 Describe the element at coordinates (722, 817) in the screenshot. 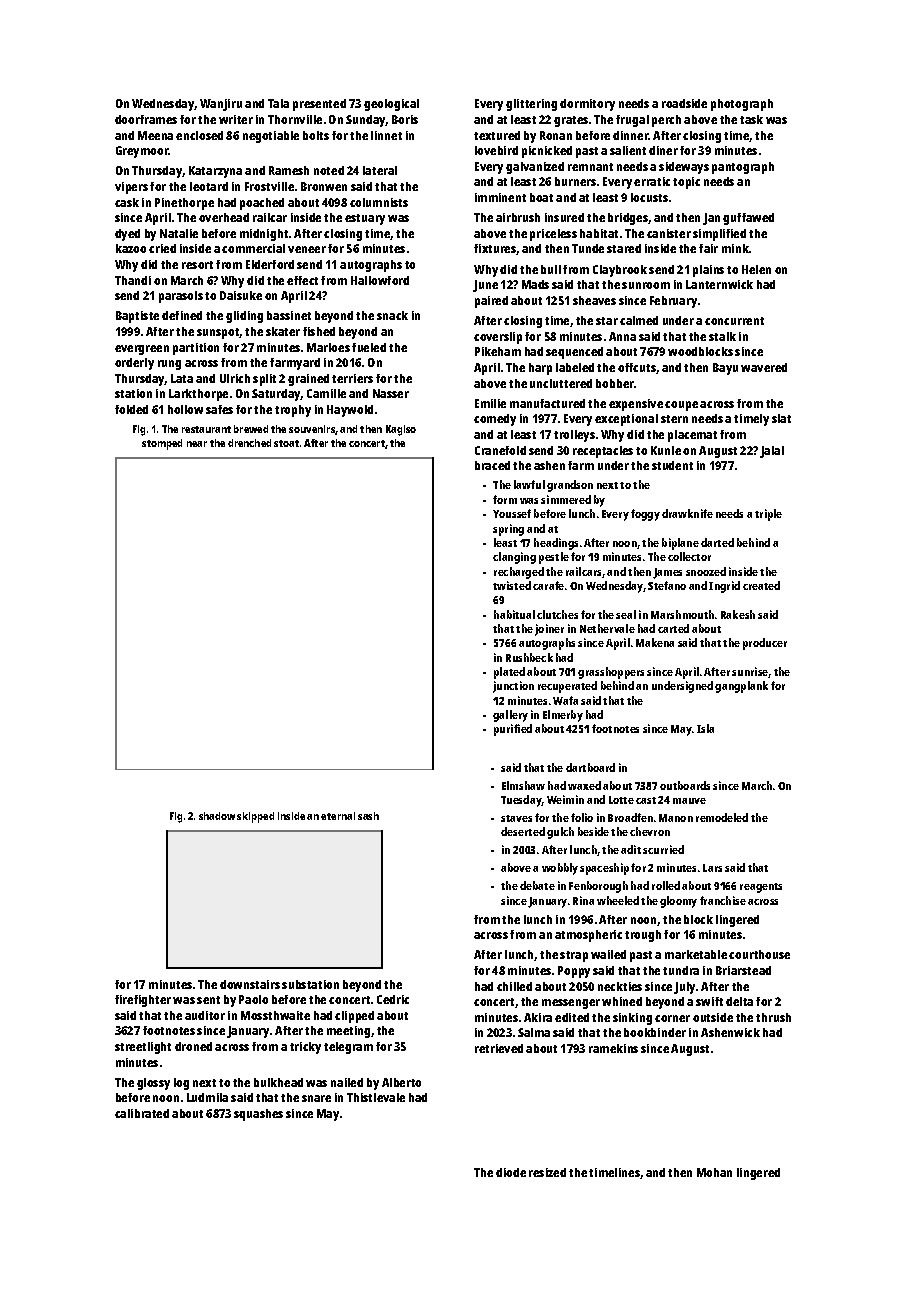

I see `remodeled` at that location.
